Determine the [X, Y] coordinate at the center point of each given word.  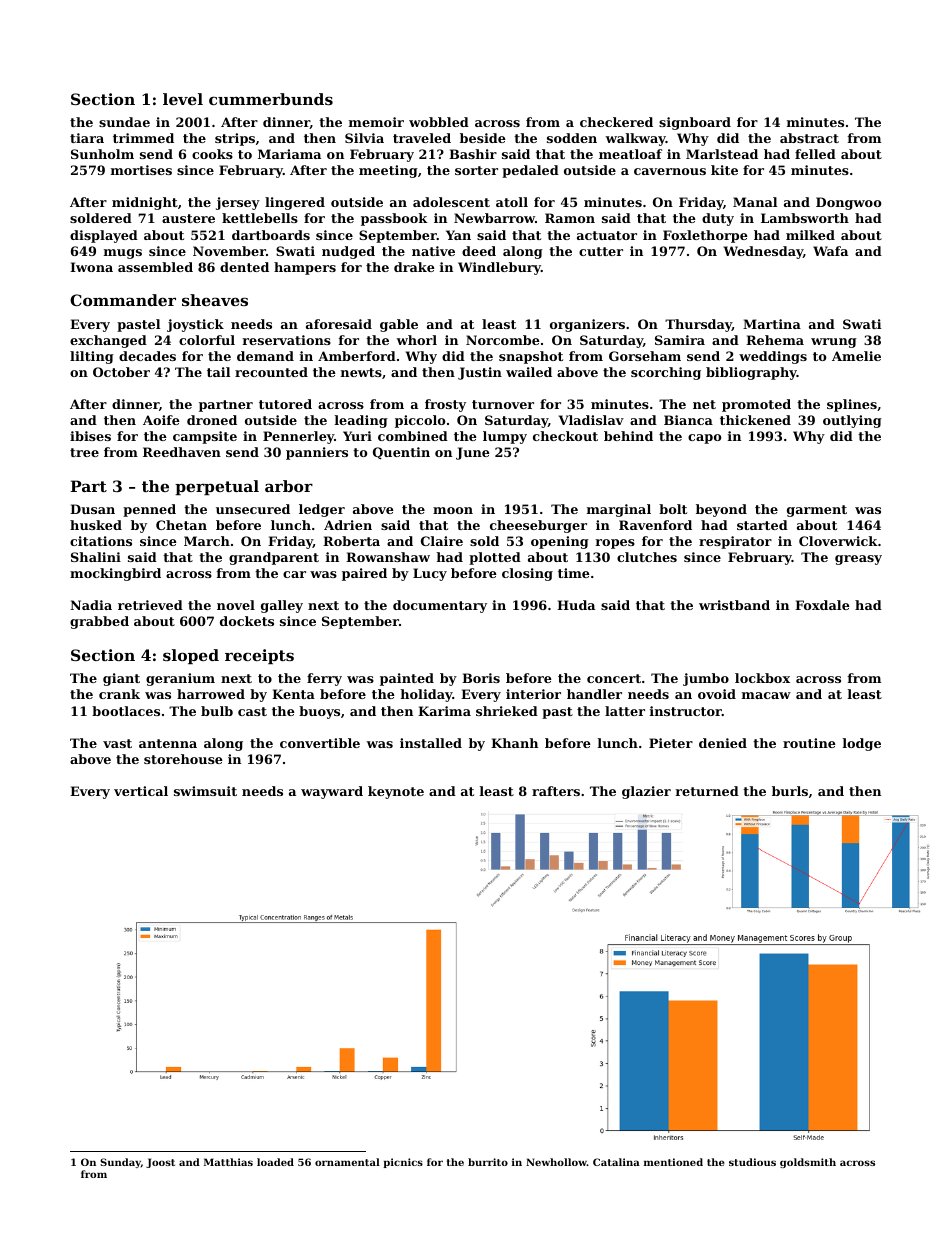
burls [790, 791]
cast [252, 711]
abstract [809, 138]
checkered [616, 122]
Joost [160, 1163]
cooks [212, 154]
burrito [488, 1162]
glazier [646, 792]
